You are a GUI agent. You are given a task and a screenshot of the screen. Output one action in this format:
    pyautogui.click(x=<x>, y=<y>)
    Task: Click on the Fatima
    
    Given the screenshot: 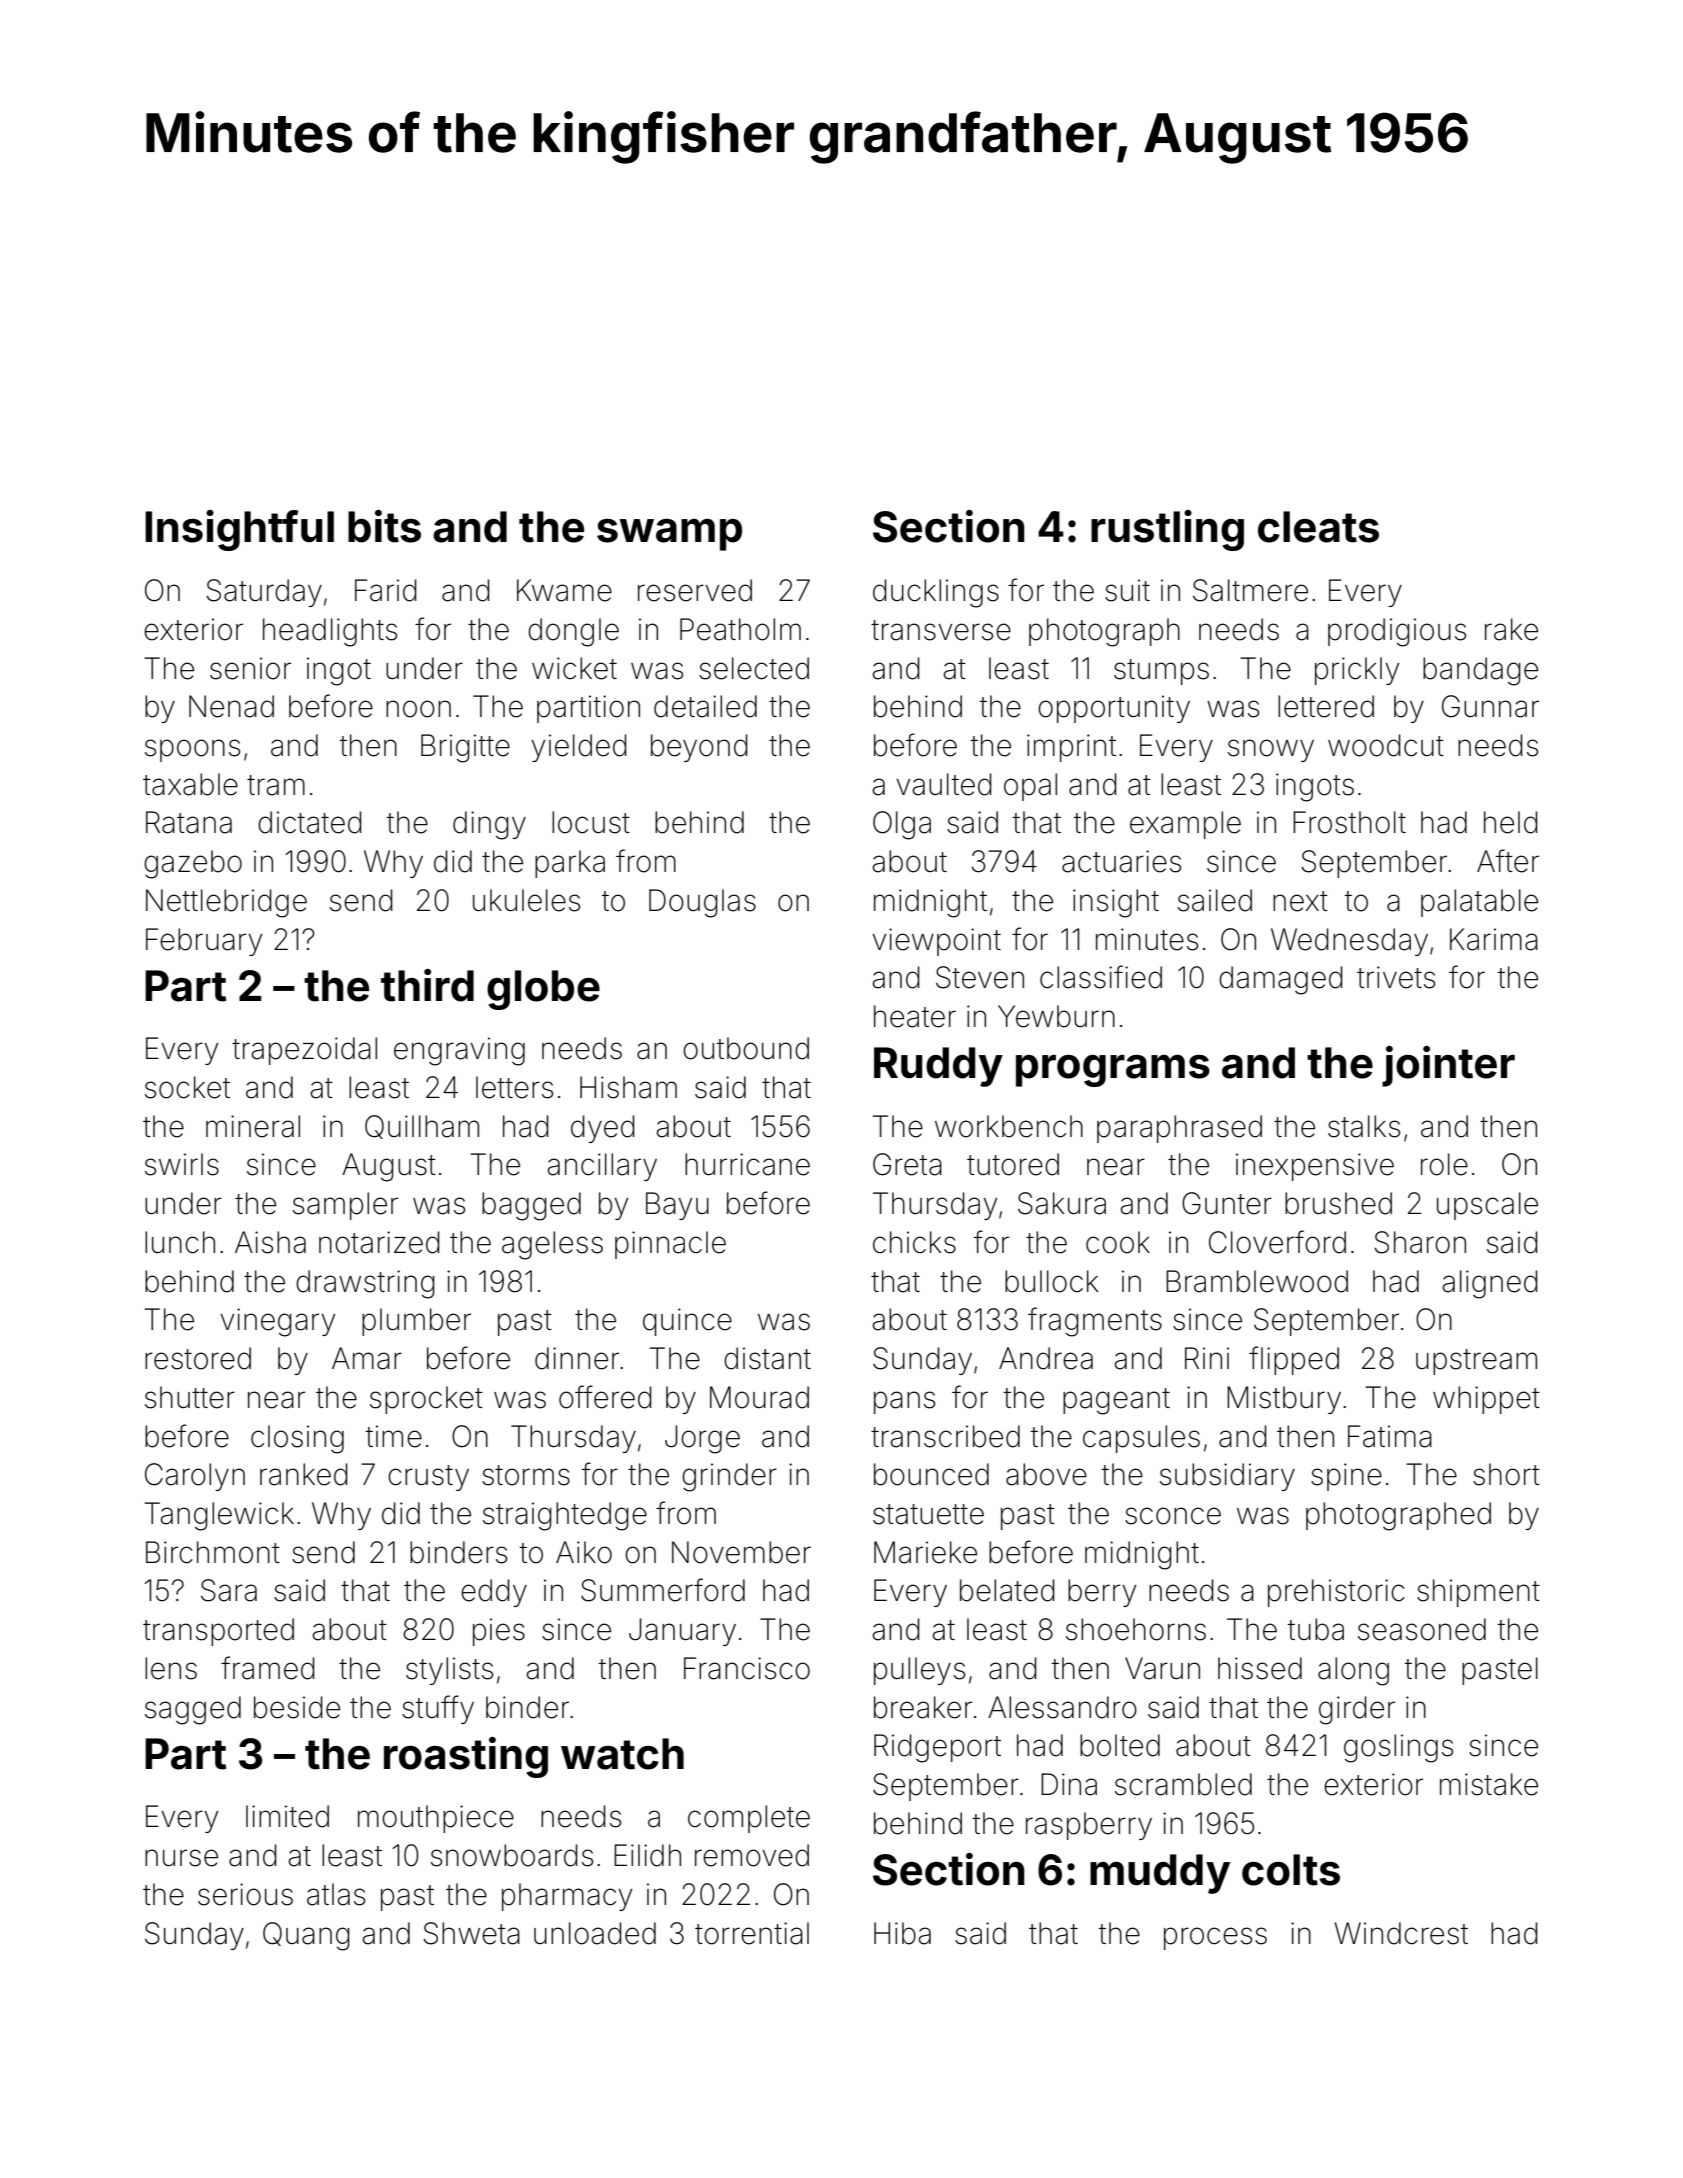 What is the action you would take?
    pyautogui.click(x=1390, y=1436)
